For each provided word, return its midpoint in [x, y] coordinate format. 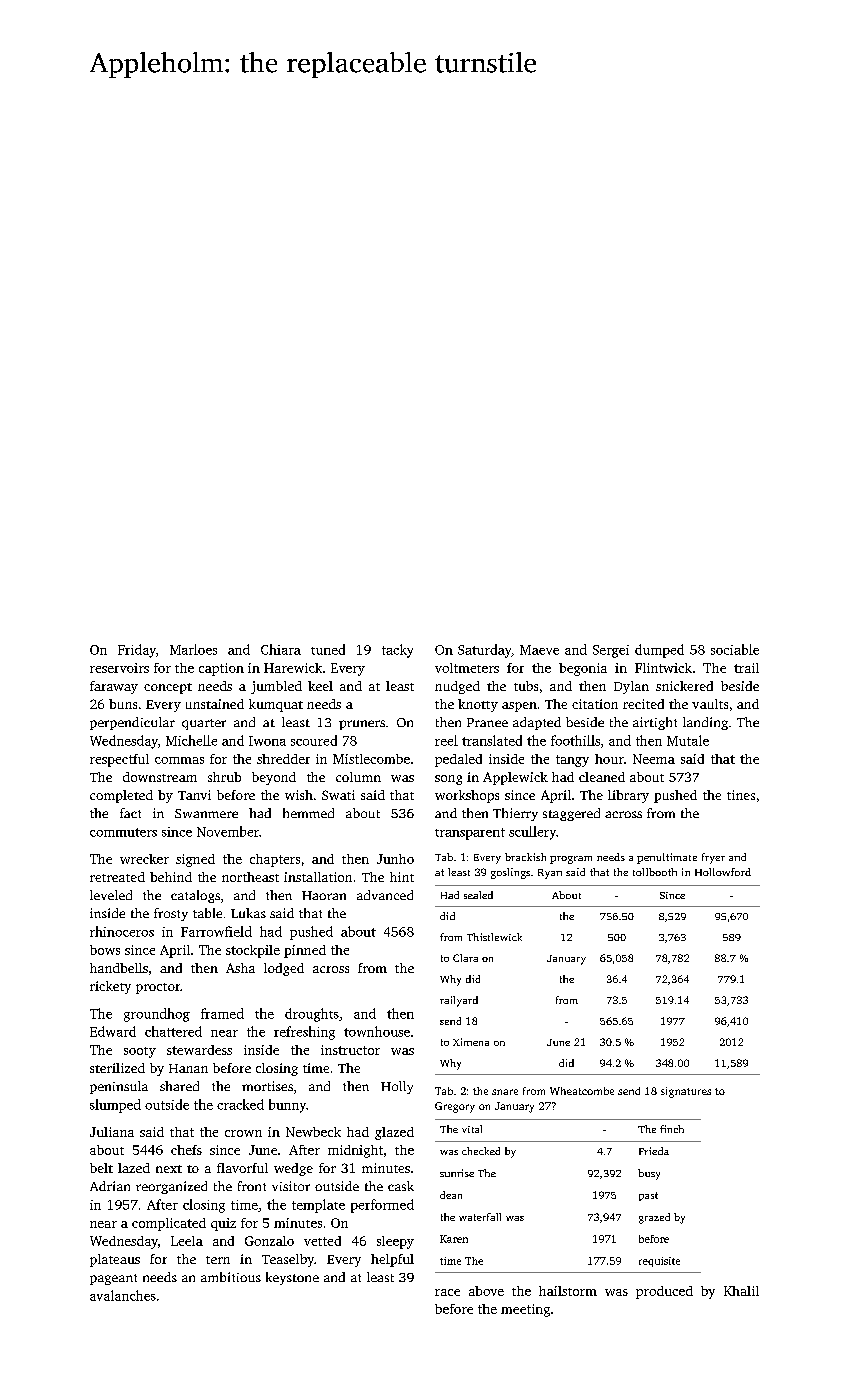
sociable [735, 649]
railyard [459, 1001]
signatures [686, 1092]
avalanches [123, 1295]
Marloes [193, 649]
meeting [525, 1310]
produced [664, 1292]
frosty [171, 914]
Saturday [484, 651]
